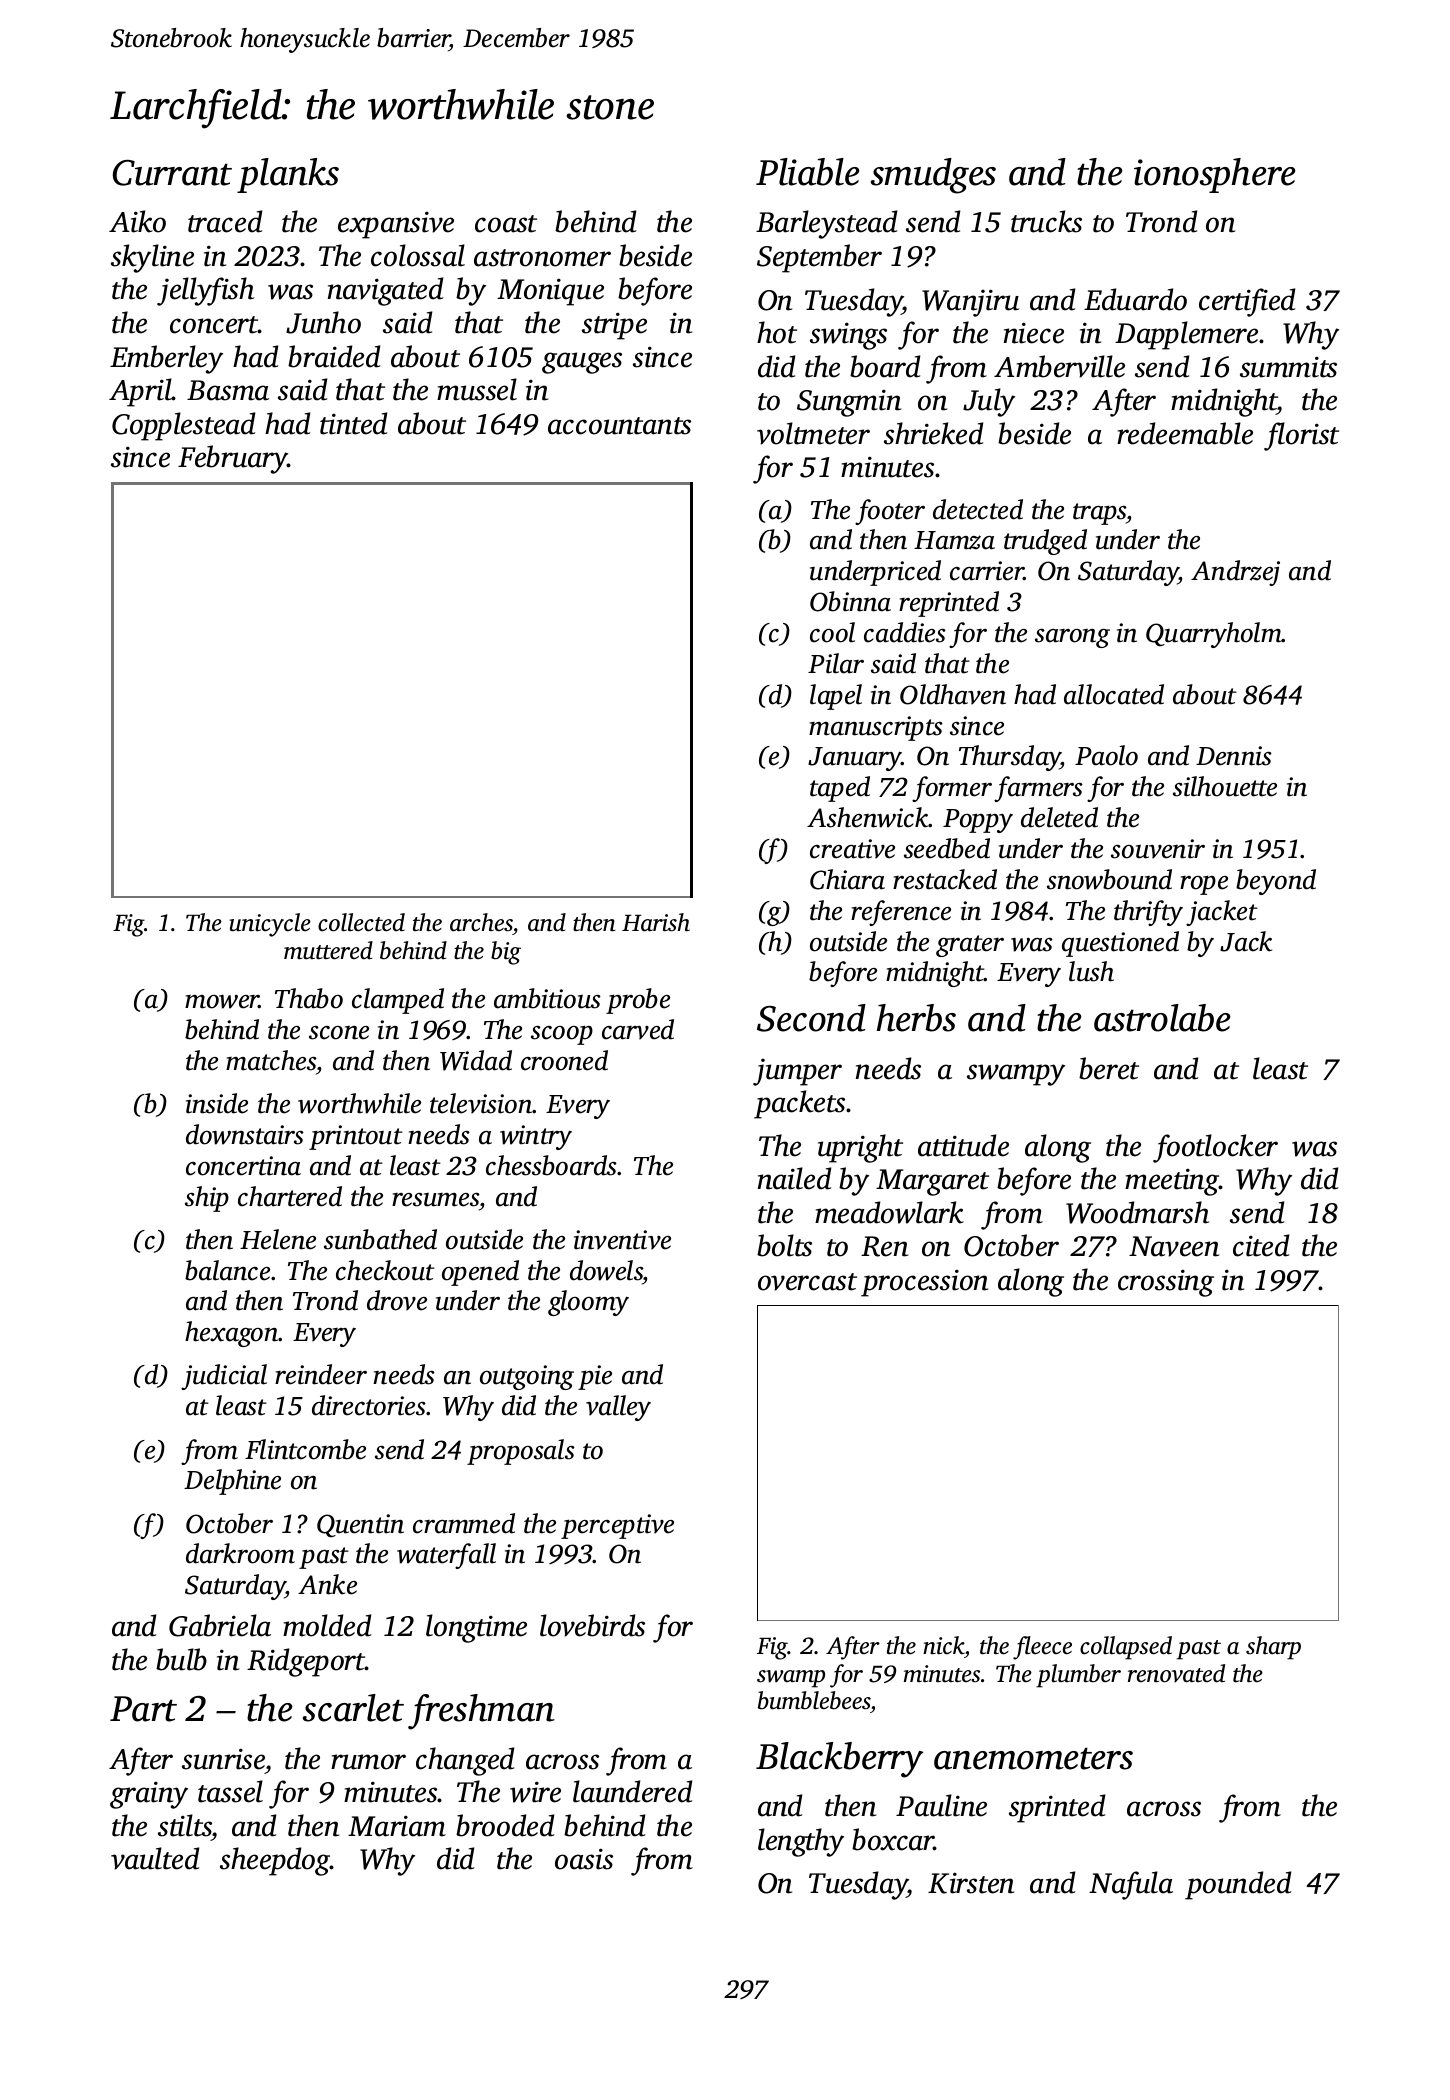 The image size is (1450, 2100). What do you see at coordinates (233, 459) in the screenshot?
I see `February` at bounding box center [233, 459].
